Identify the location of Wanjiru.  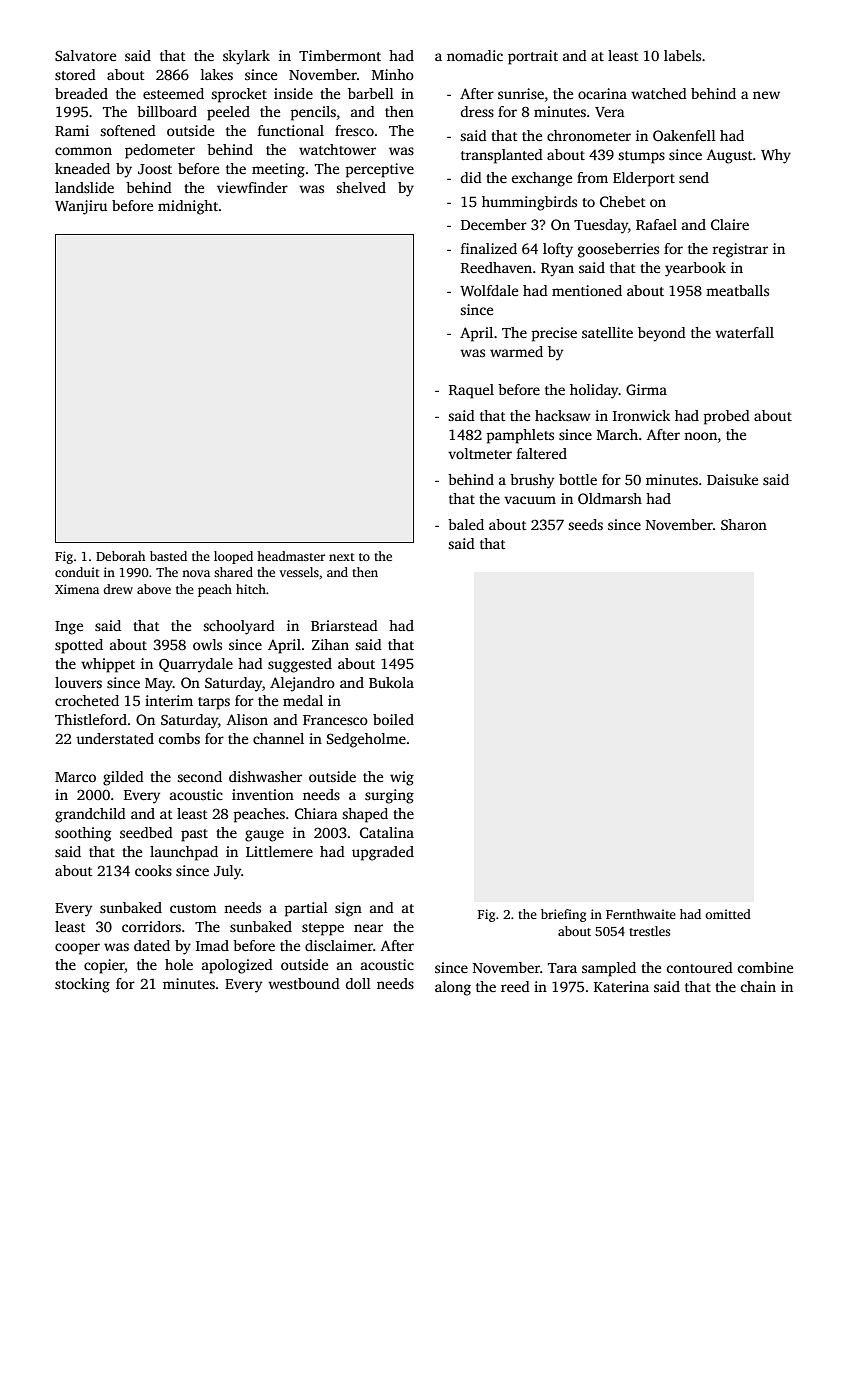
(81, 207).
